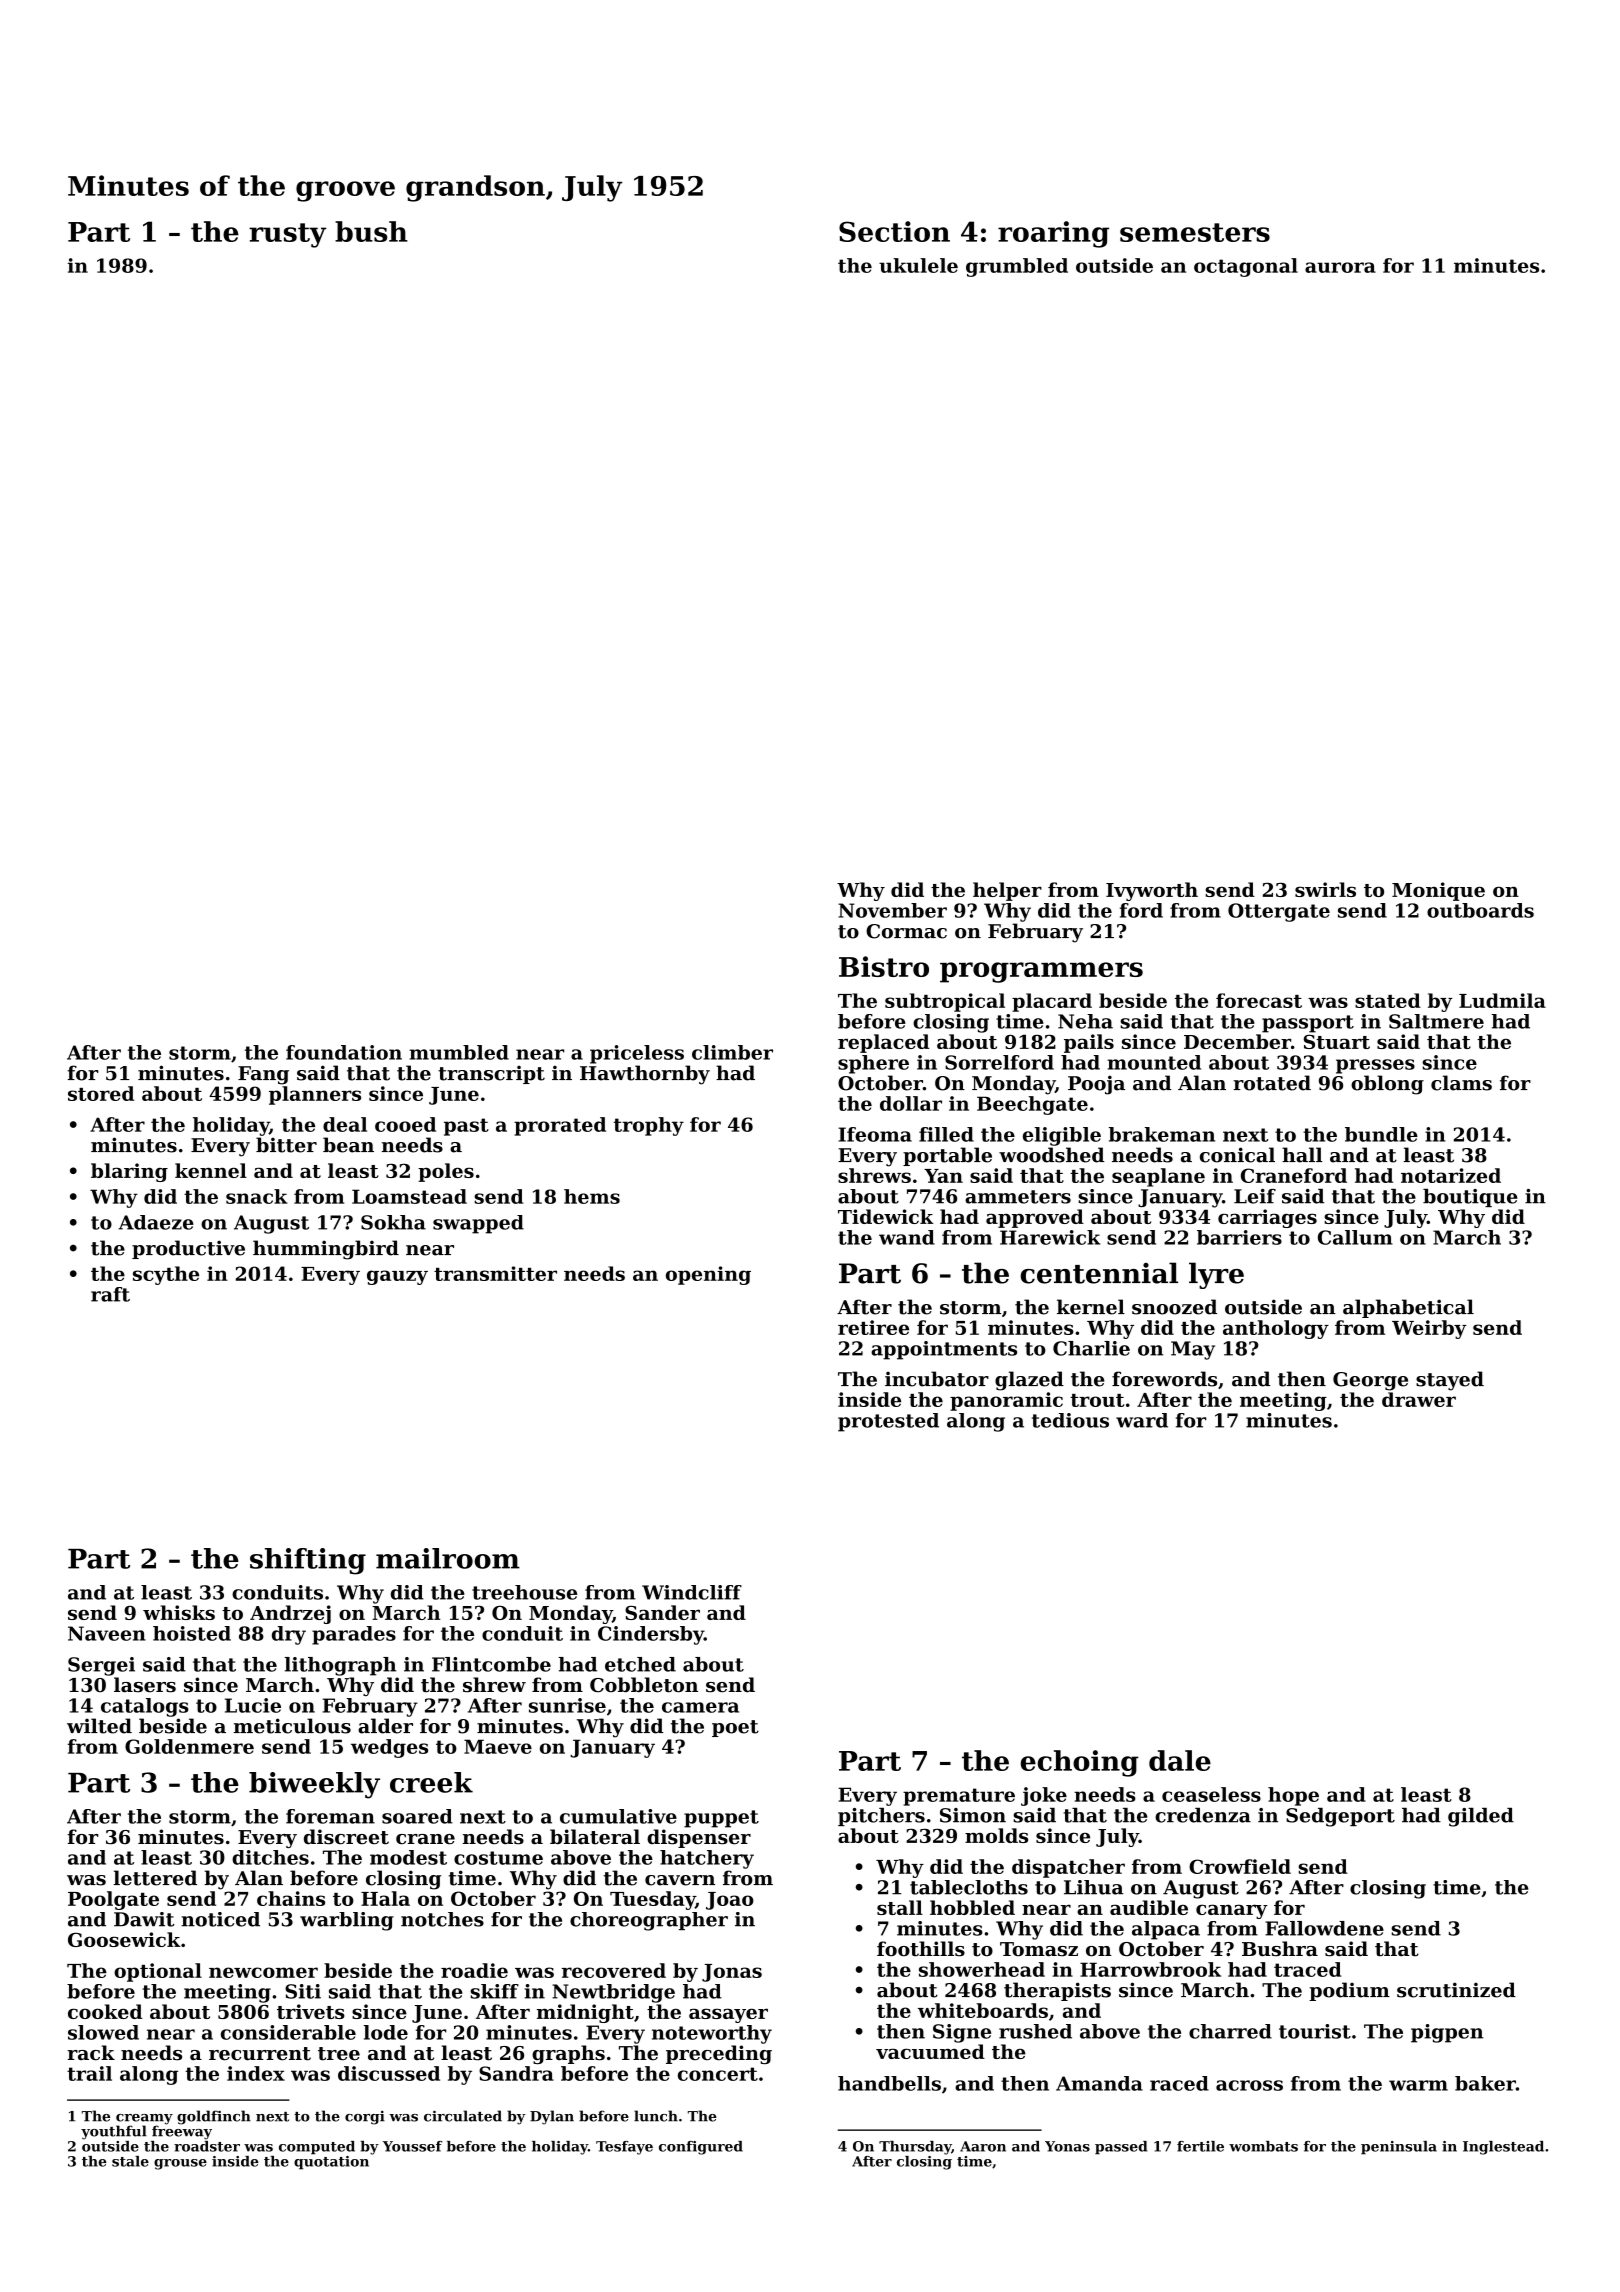 The height and width of the image is (2292, 1620). I want to click on aurora, so click(1340, 267).
